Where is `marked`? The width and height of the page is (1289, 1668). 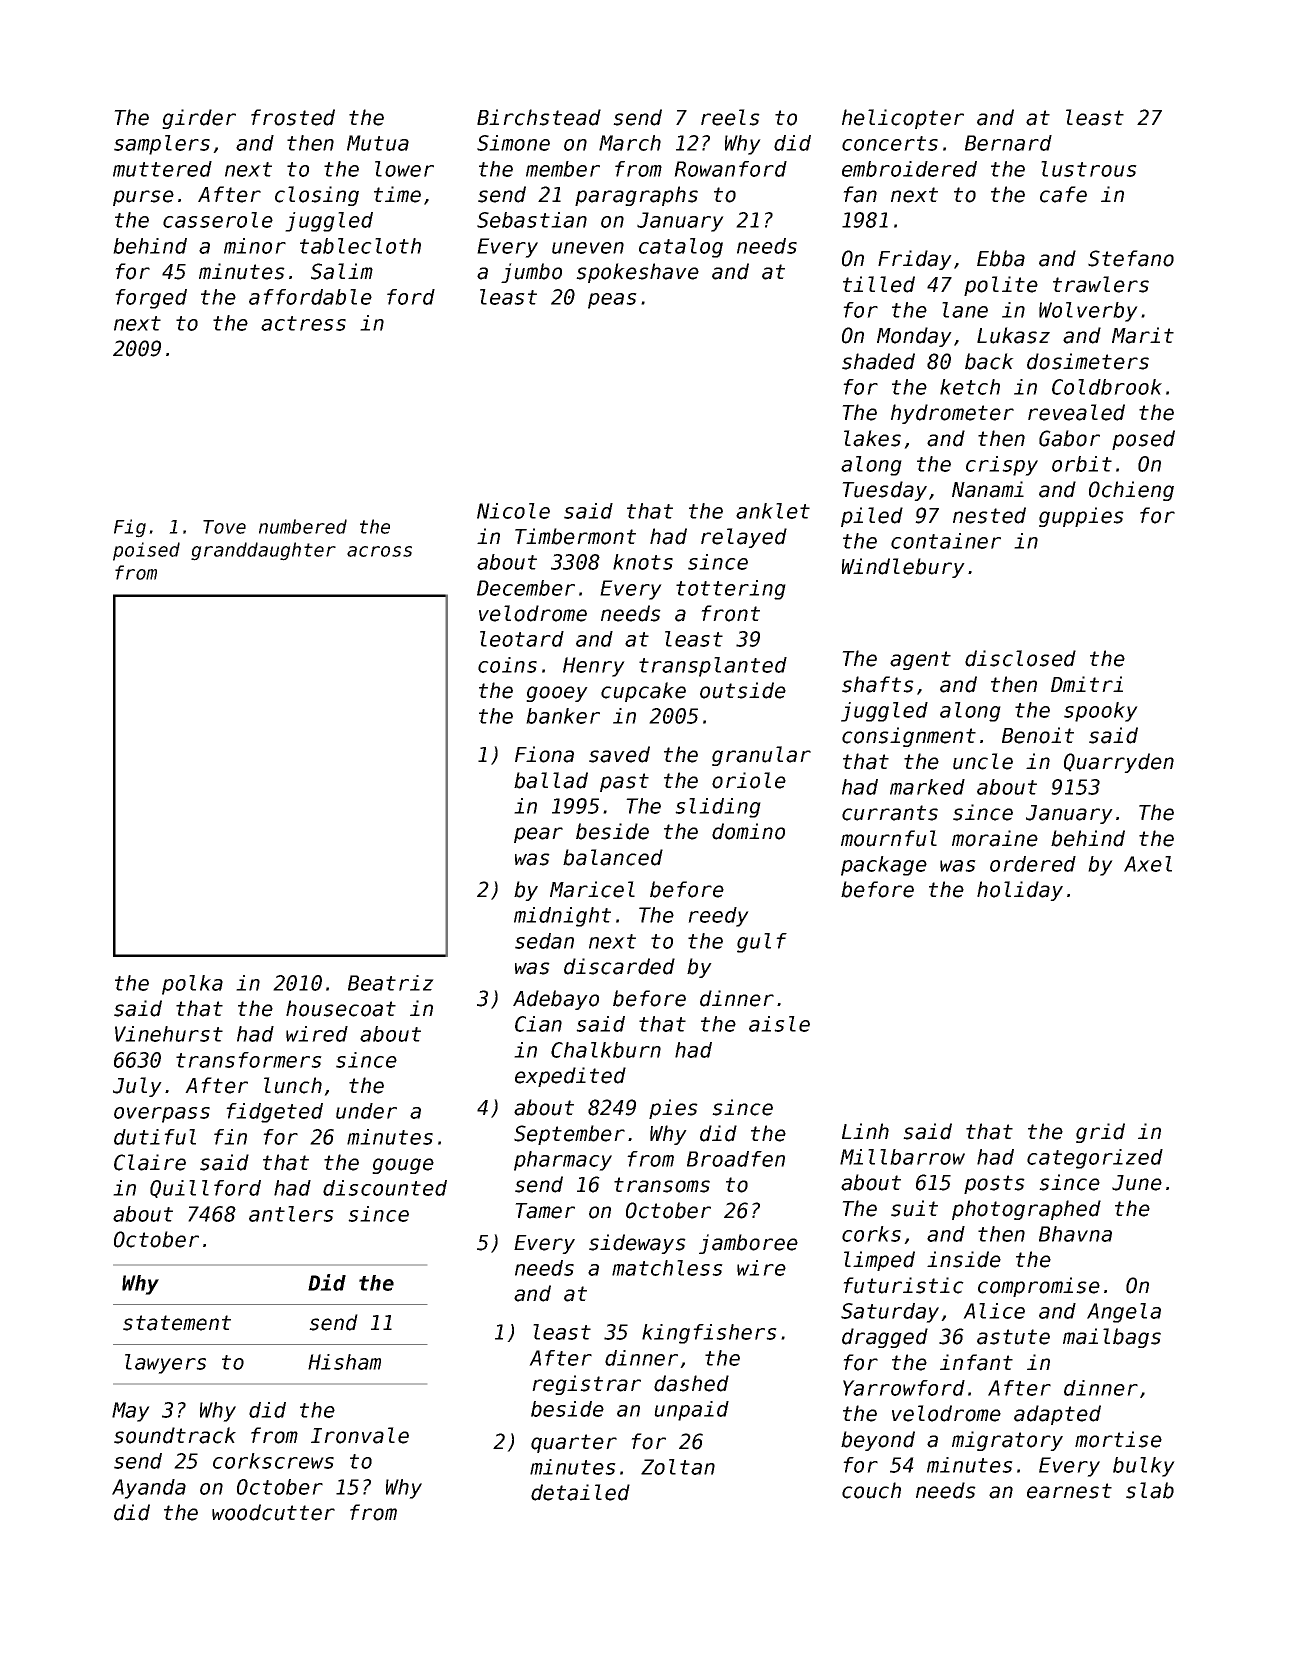 marked is located at coordinates (927, 787).
